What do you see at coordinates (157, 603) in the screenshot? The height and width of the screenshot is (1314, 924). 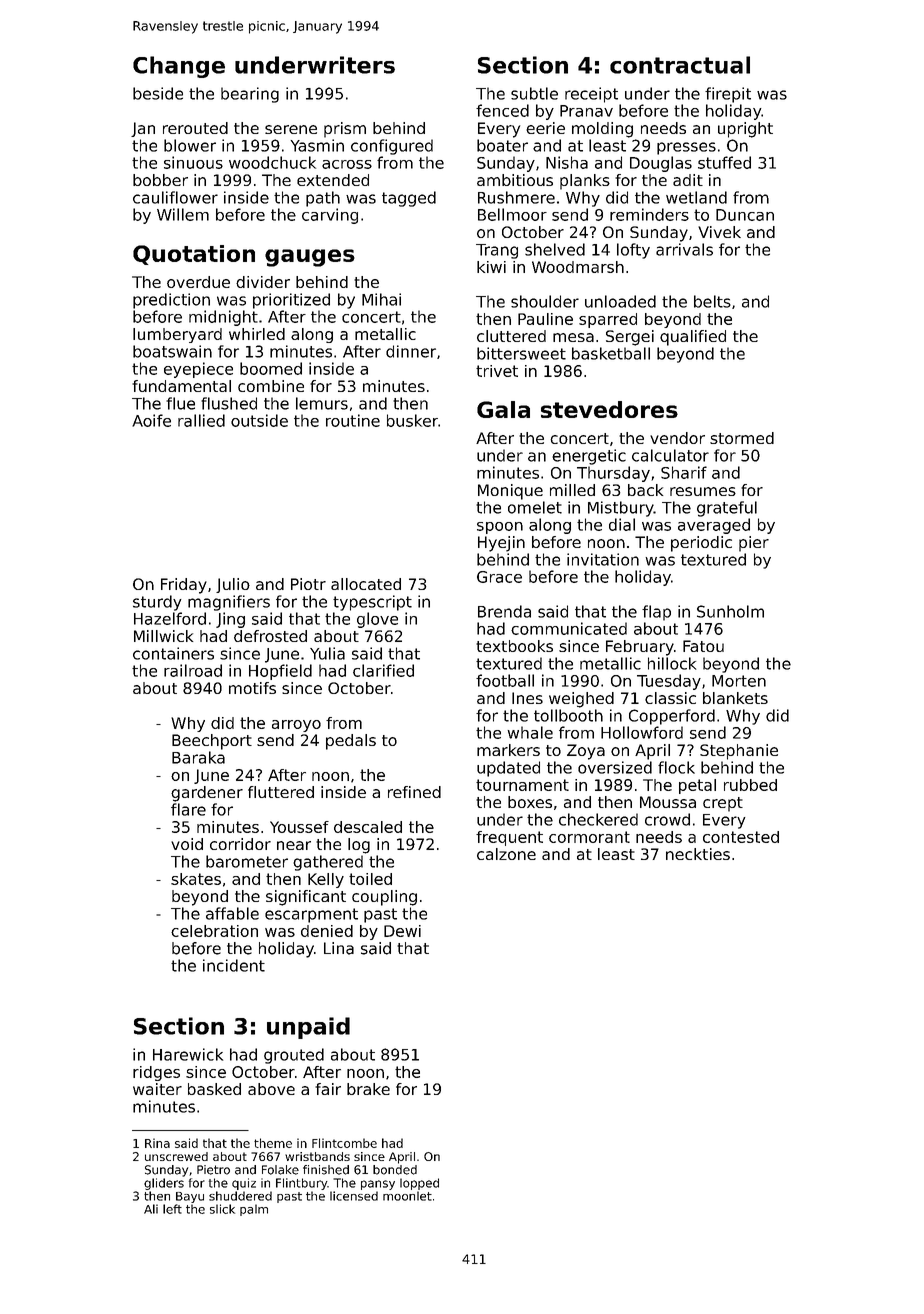 I see `sturdy` at bounding box center [157, 603].
